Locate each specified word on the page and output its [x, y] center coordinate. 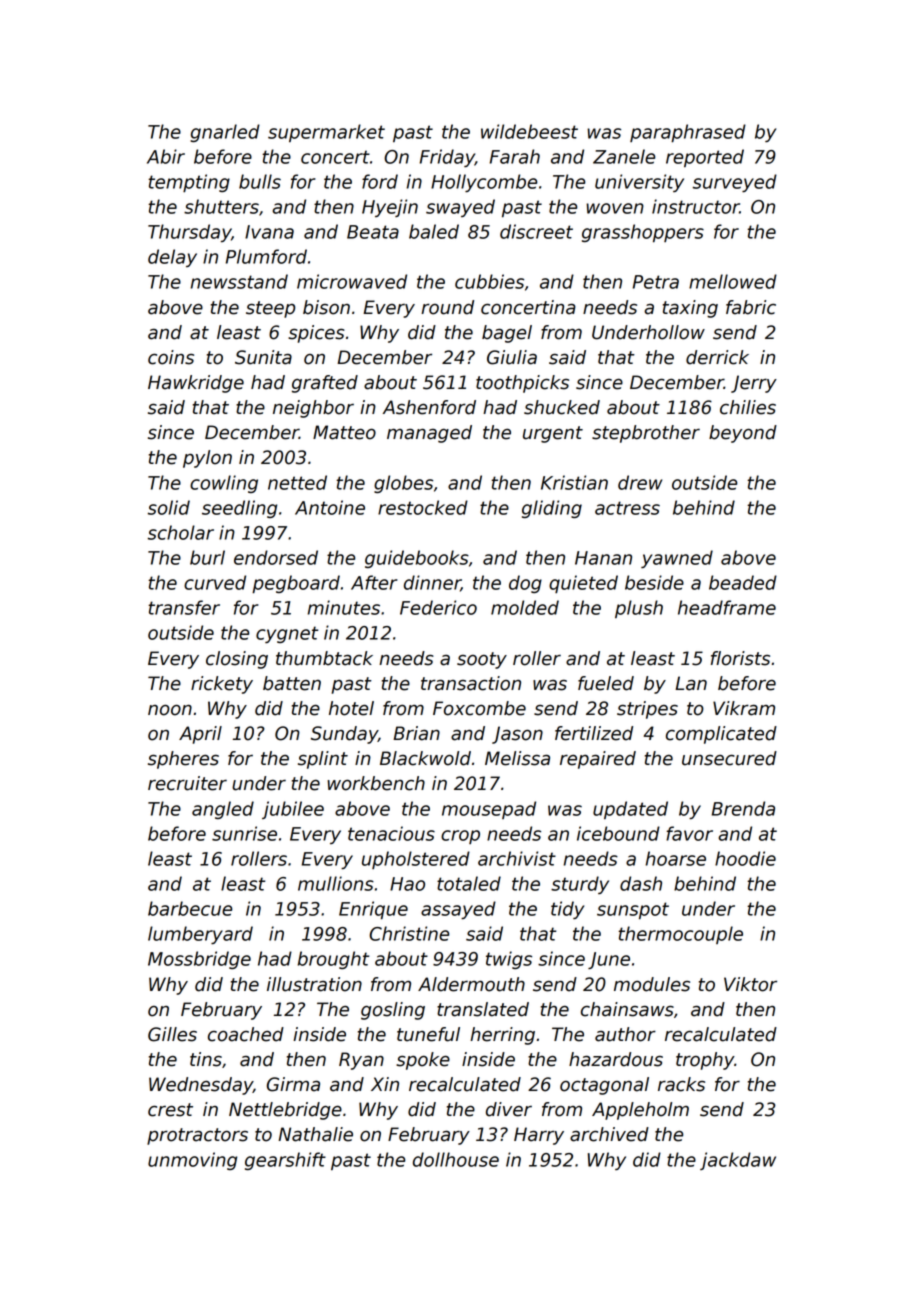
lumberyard [200, 935]
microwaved [352, 281]
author [625, 1034]
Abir [166, 156]
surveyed [735, 183]
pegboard [296, 584]
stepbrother [646, 434]
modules [652, 984]
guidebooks [417, 559]
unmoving [192, 1161]
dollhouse [456, 1159]
